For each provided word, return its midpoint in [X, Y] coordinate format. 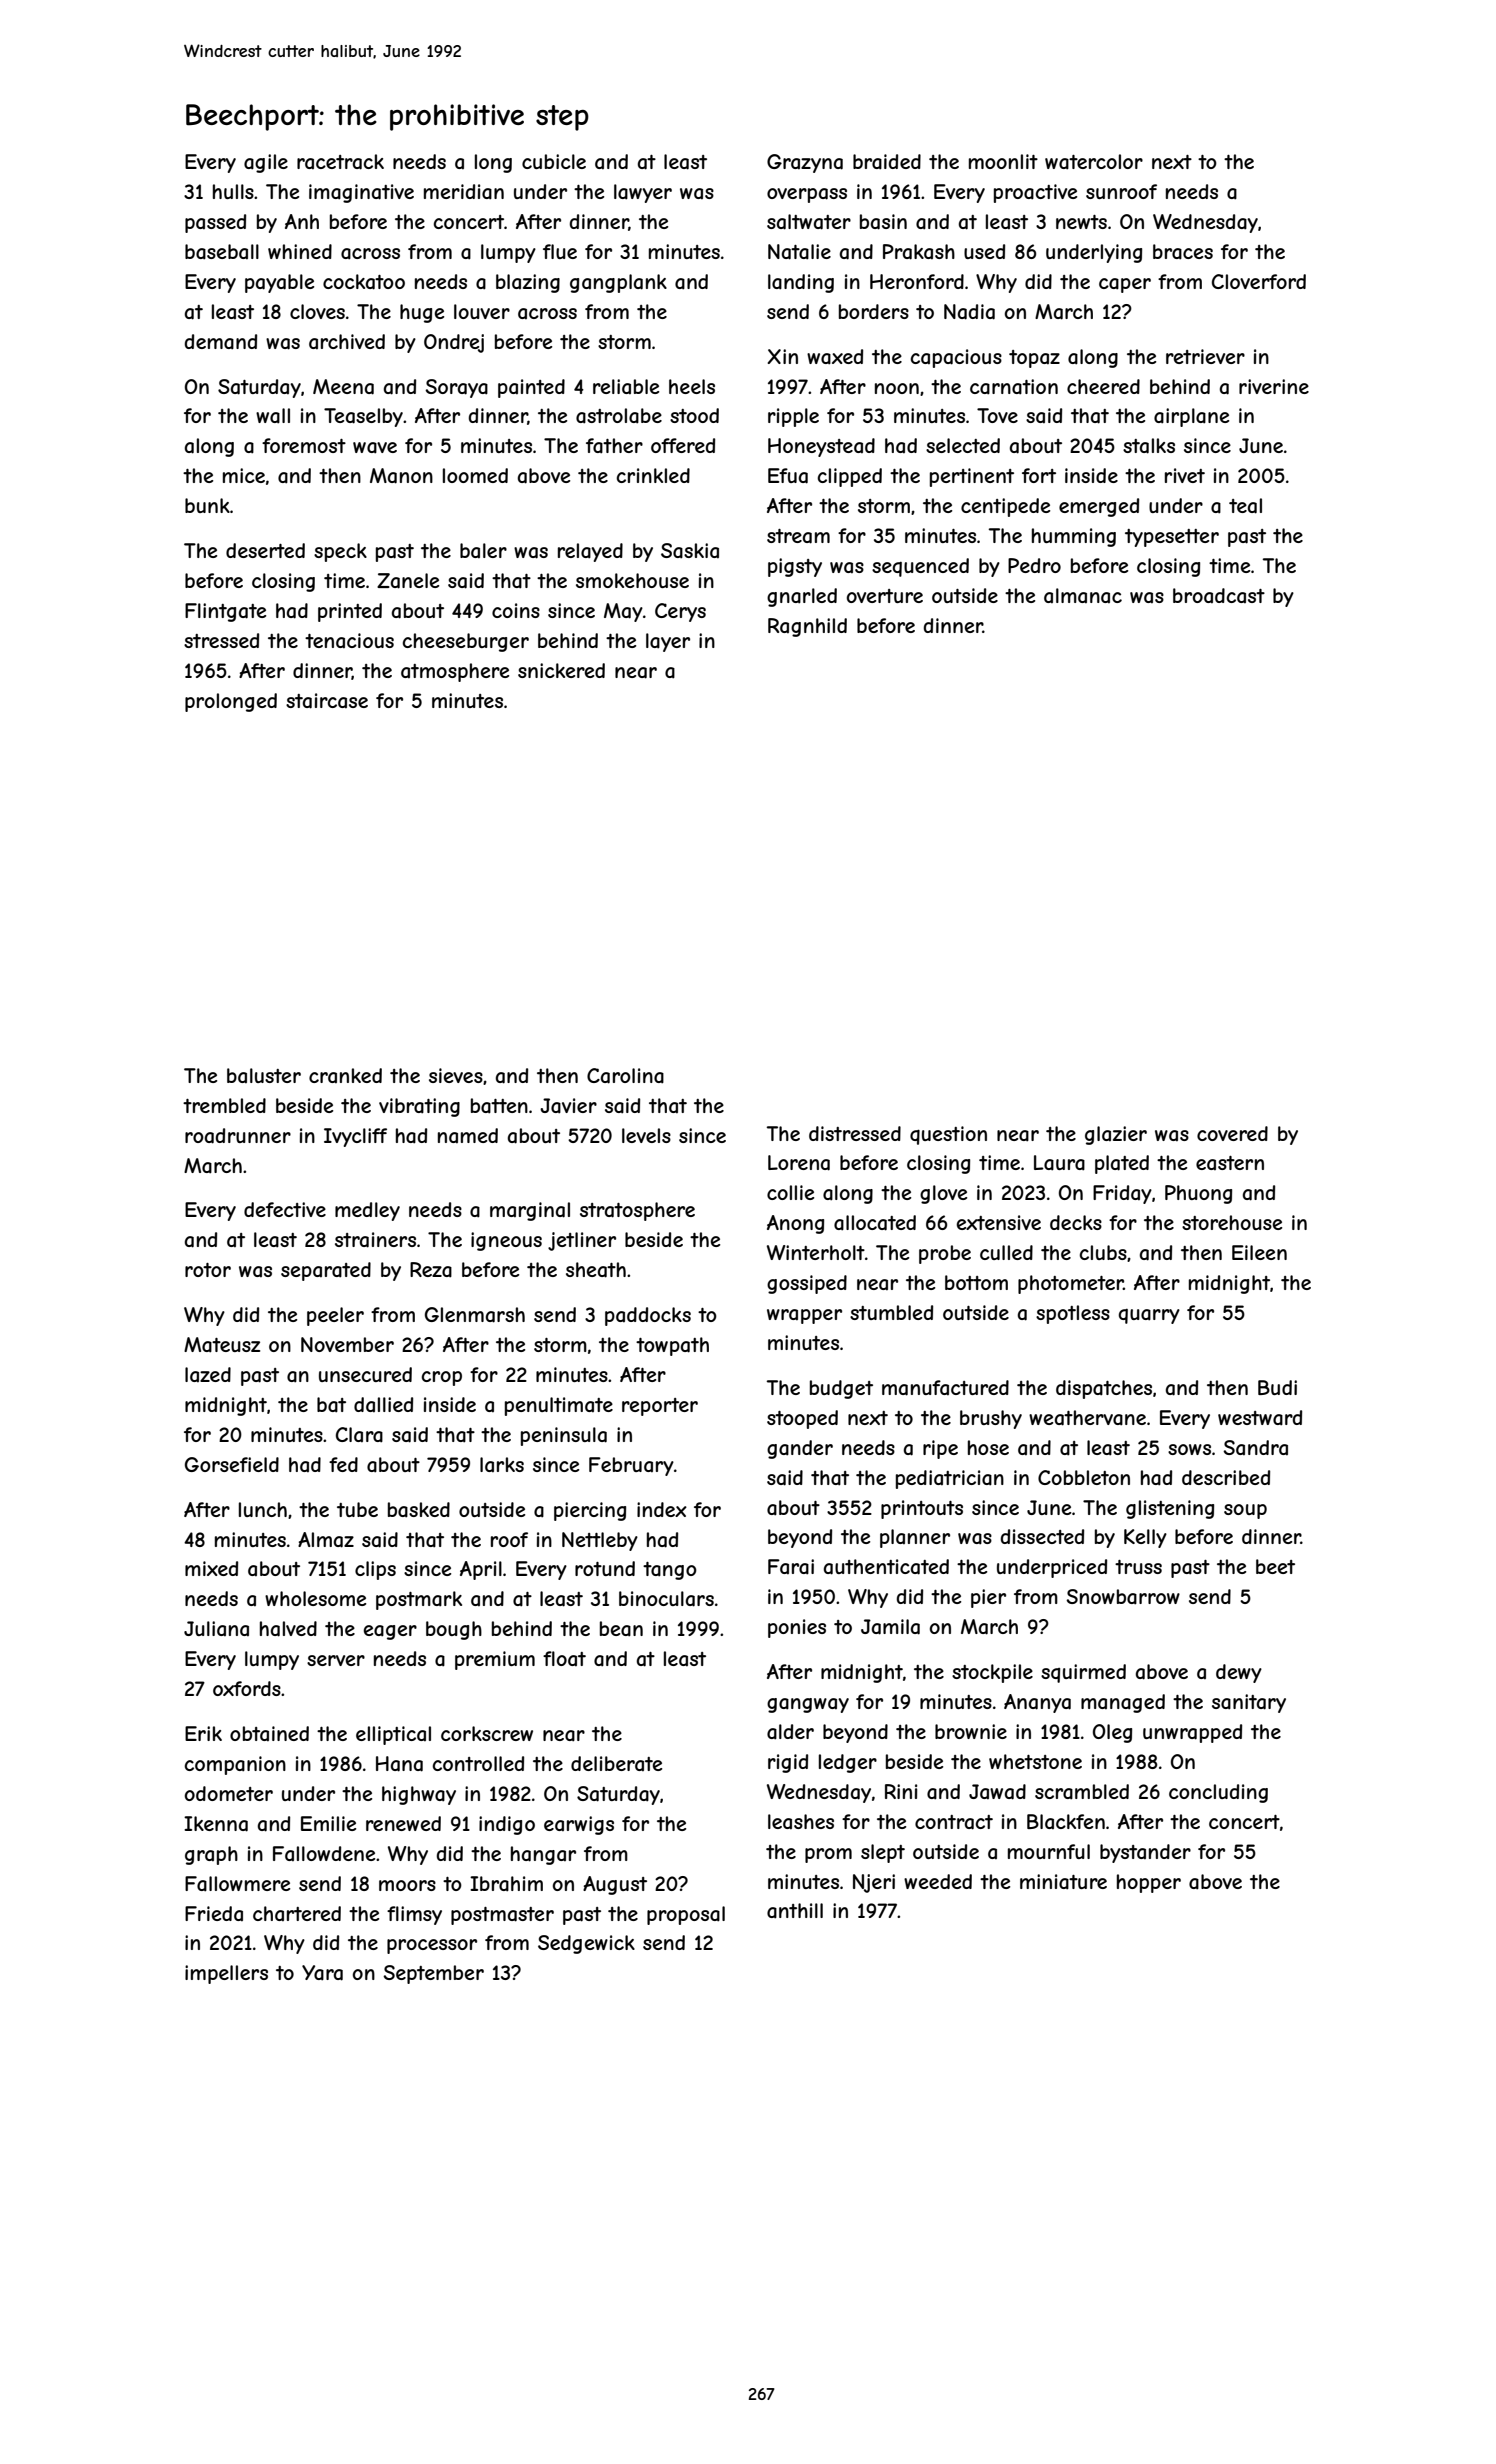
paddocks [648, 1316]
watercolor [1094, 162]
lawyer [643, 193]
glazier [1116, 1135]
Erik [203, 1733]
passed [215, 223]
